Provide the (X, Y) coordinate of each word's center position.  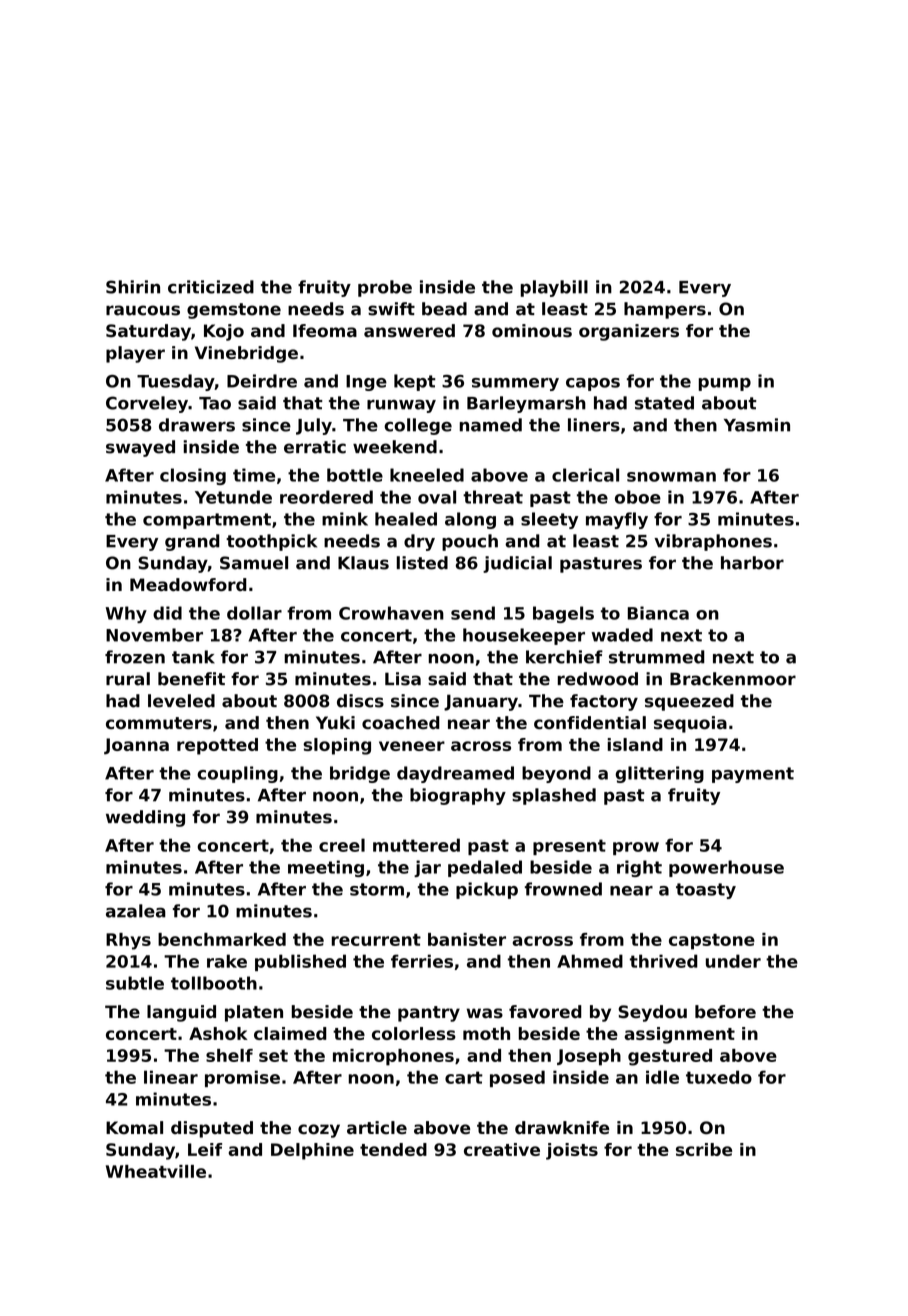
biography (458, 796)
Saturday (148, 332)
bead (444, 309)
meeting (326, 868)
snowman (671, 477)
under (733, 961)
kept (415, 382)
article (377, 1128)
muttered (416, 845)
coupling (237, 774)
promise (242, 1078)
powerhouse (726, 868)
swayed (140, 448)
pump (725, 384)
